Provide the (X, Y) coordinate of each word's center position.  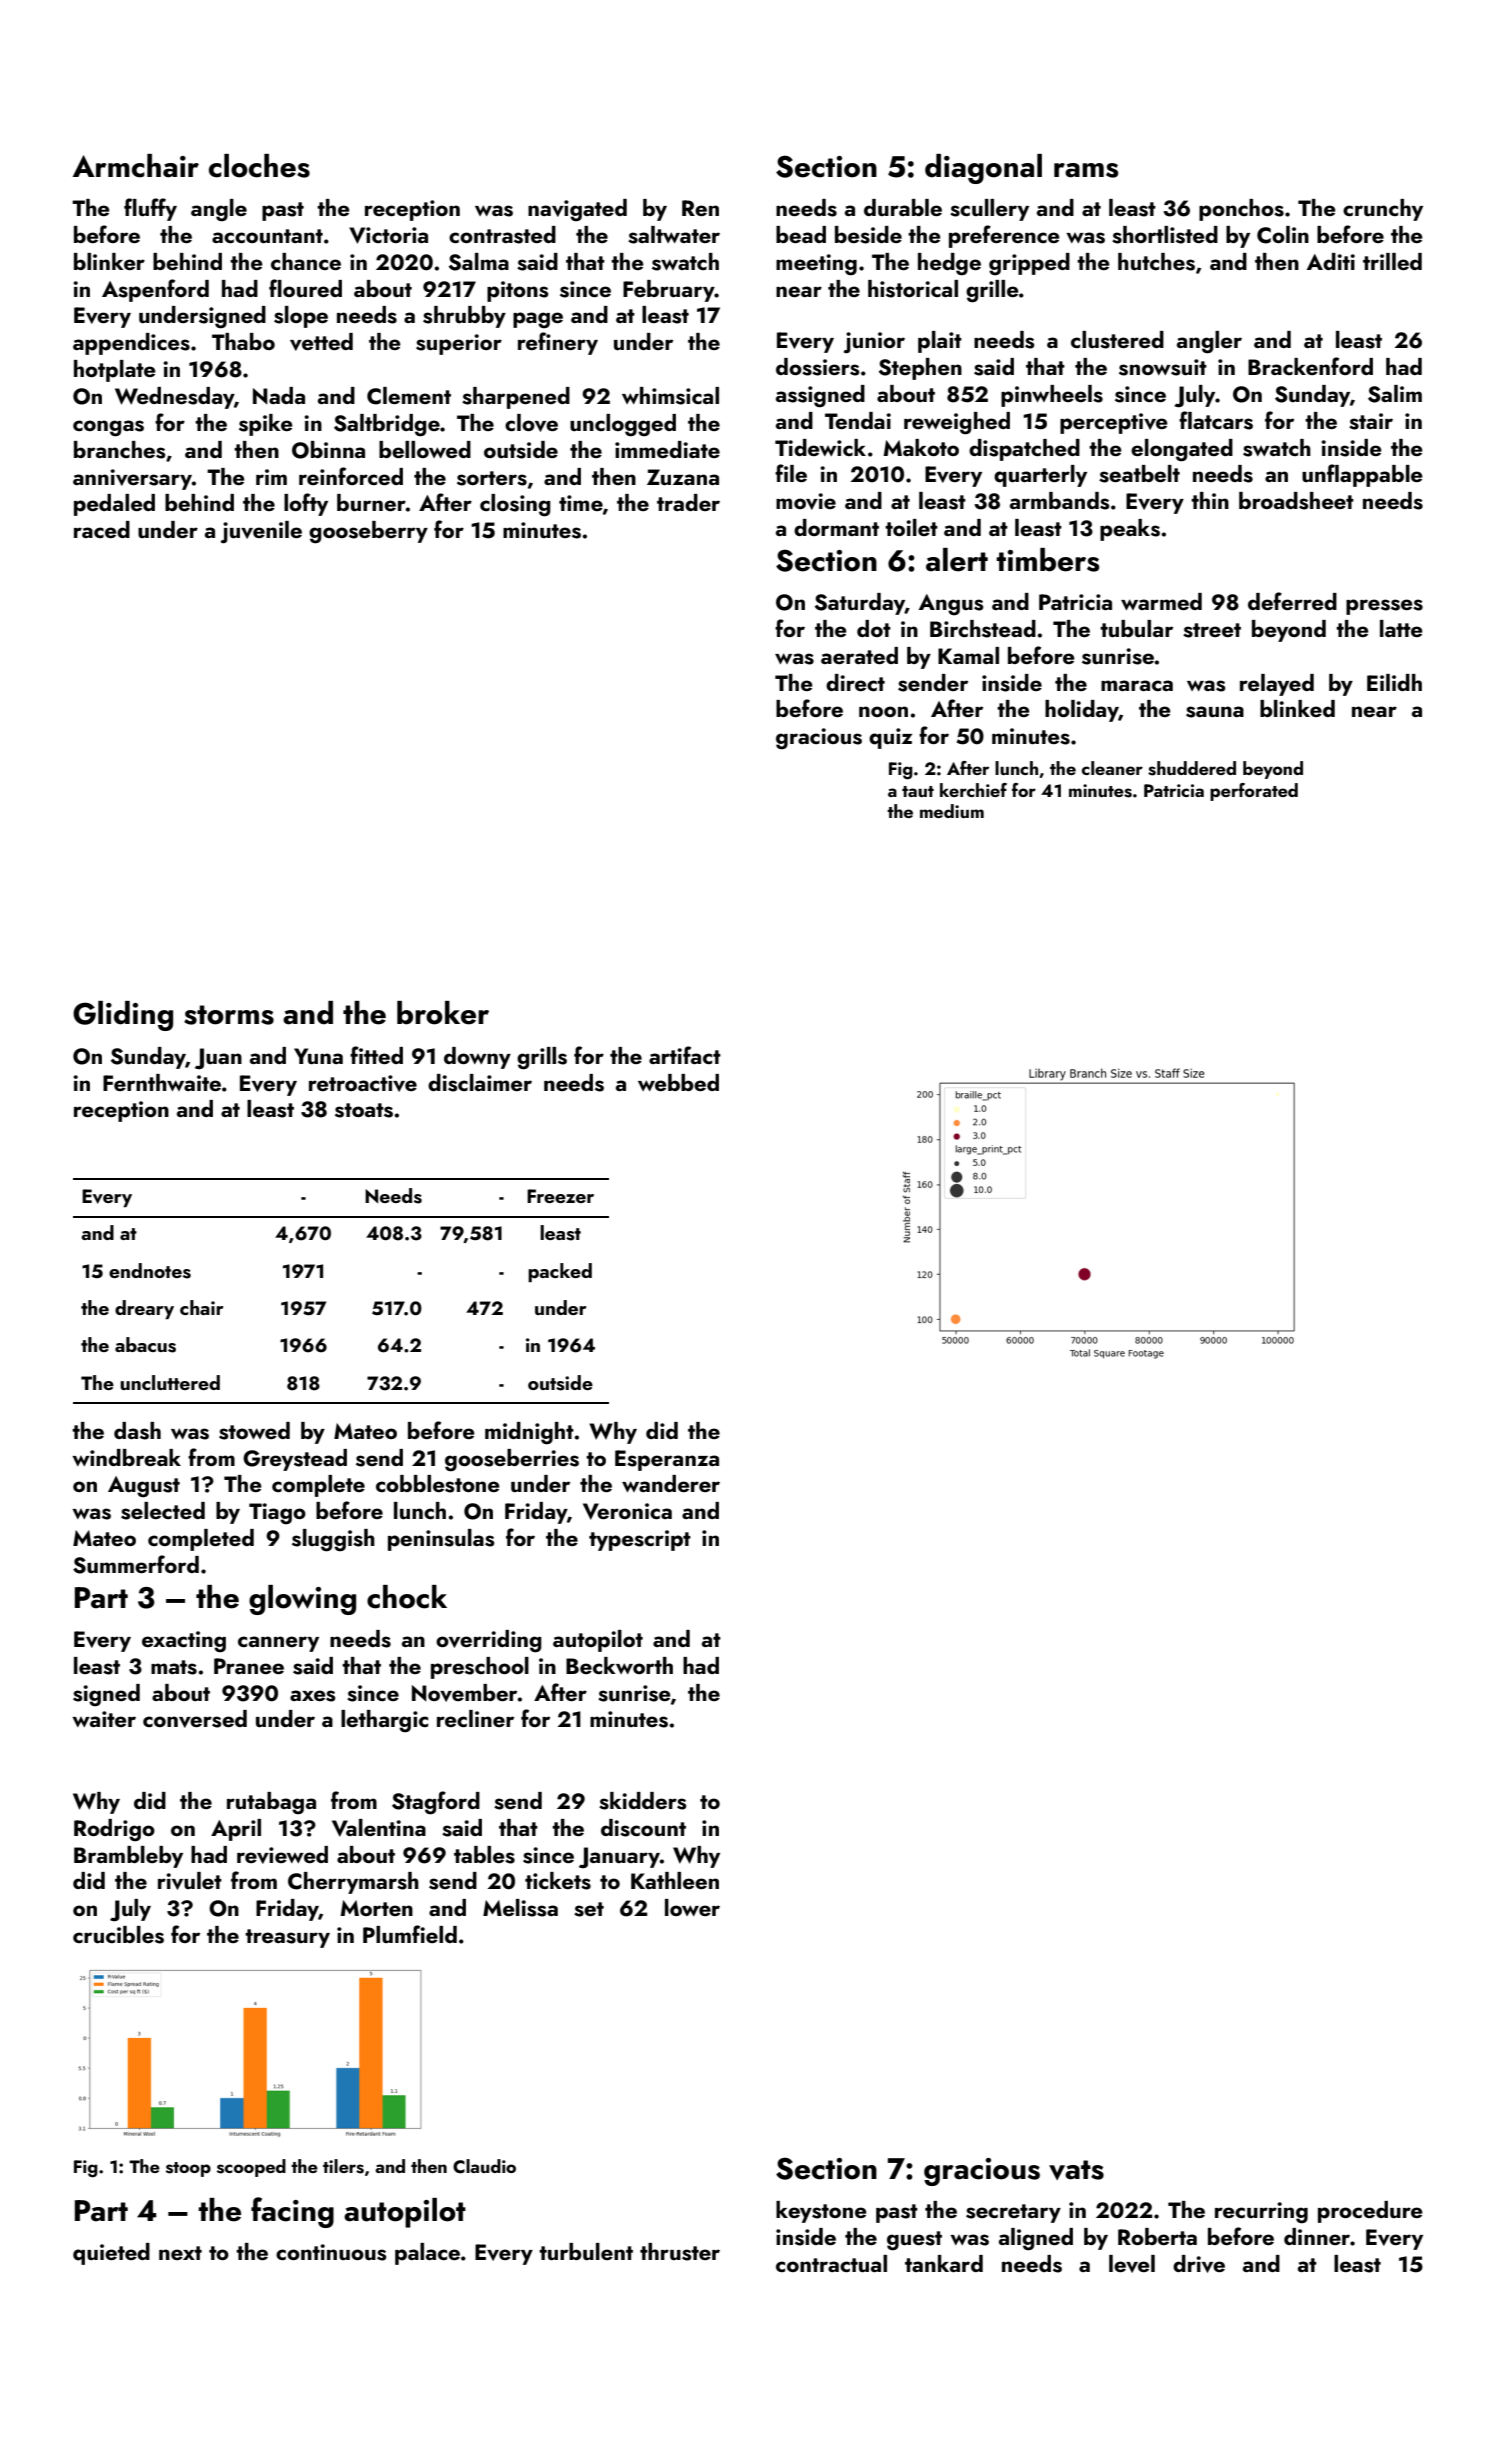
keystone (821, 2212)
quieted (111, 2254)
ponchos (1241, 210)
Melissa (520, 1908)
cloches (259, 166)
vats (1076, 2170)
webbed (678, 1082)
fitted (376, 1055)
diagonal (983, 169)
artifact (685, 1055)
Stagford (436, 1803)
